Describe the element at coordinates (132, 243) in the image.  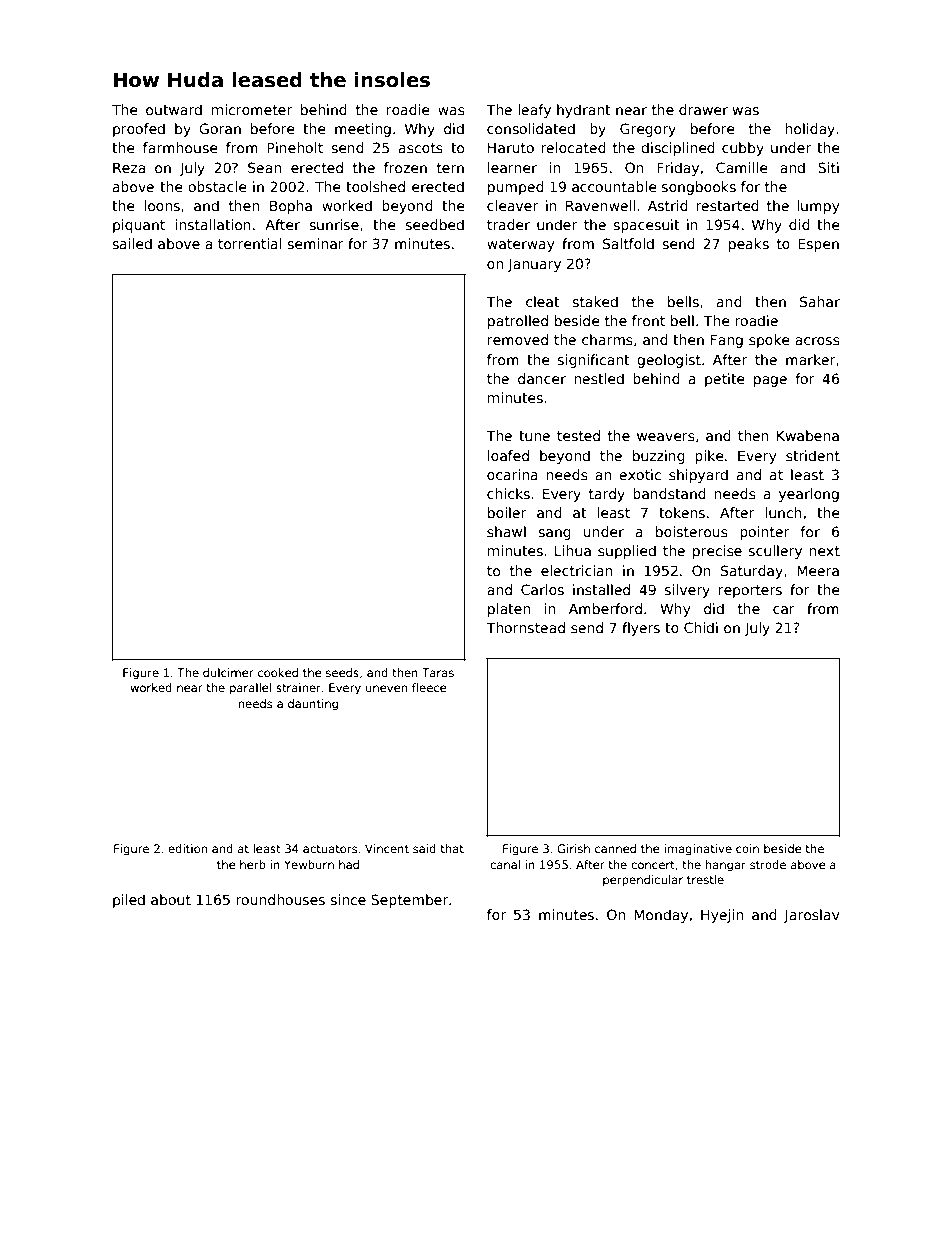
I see `sailed` at that location.
